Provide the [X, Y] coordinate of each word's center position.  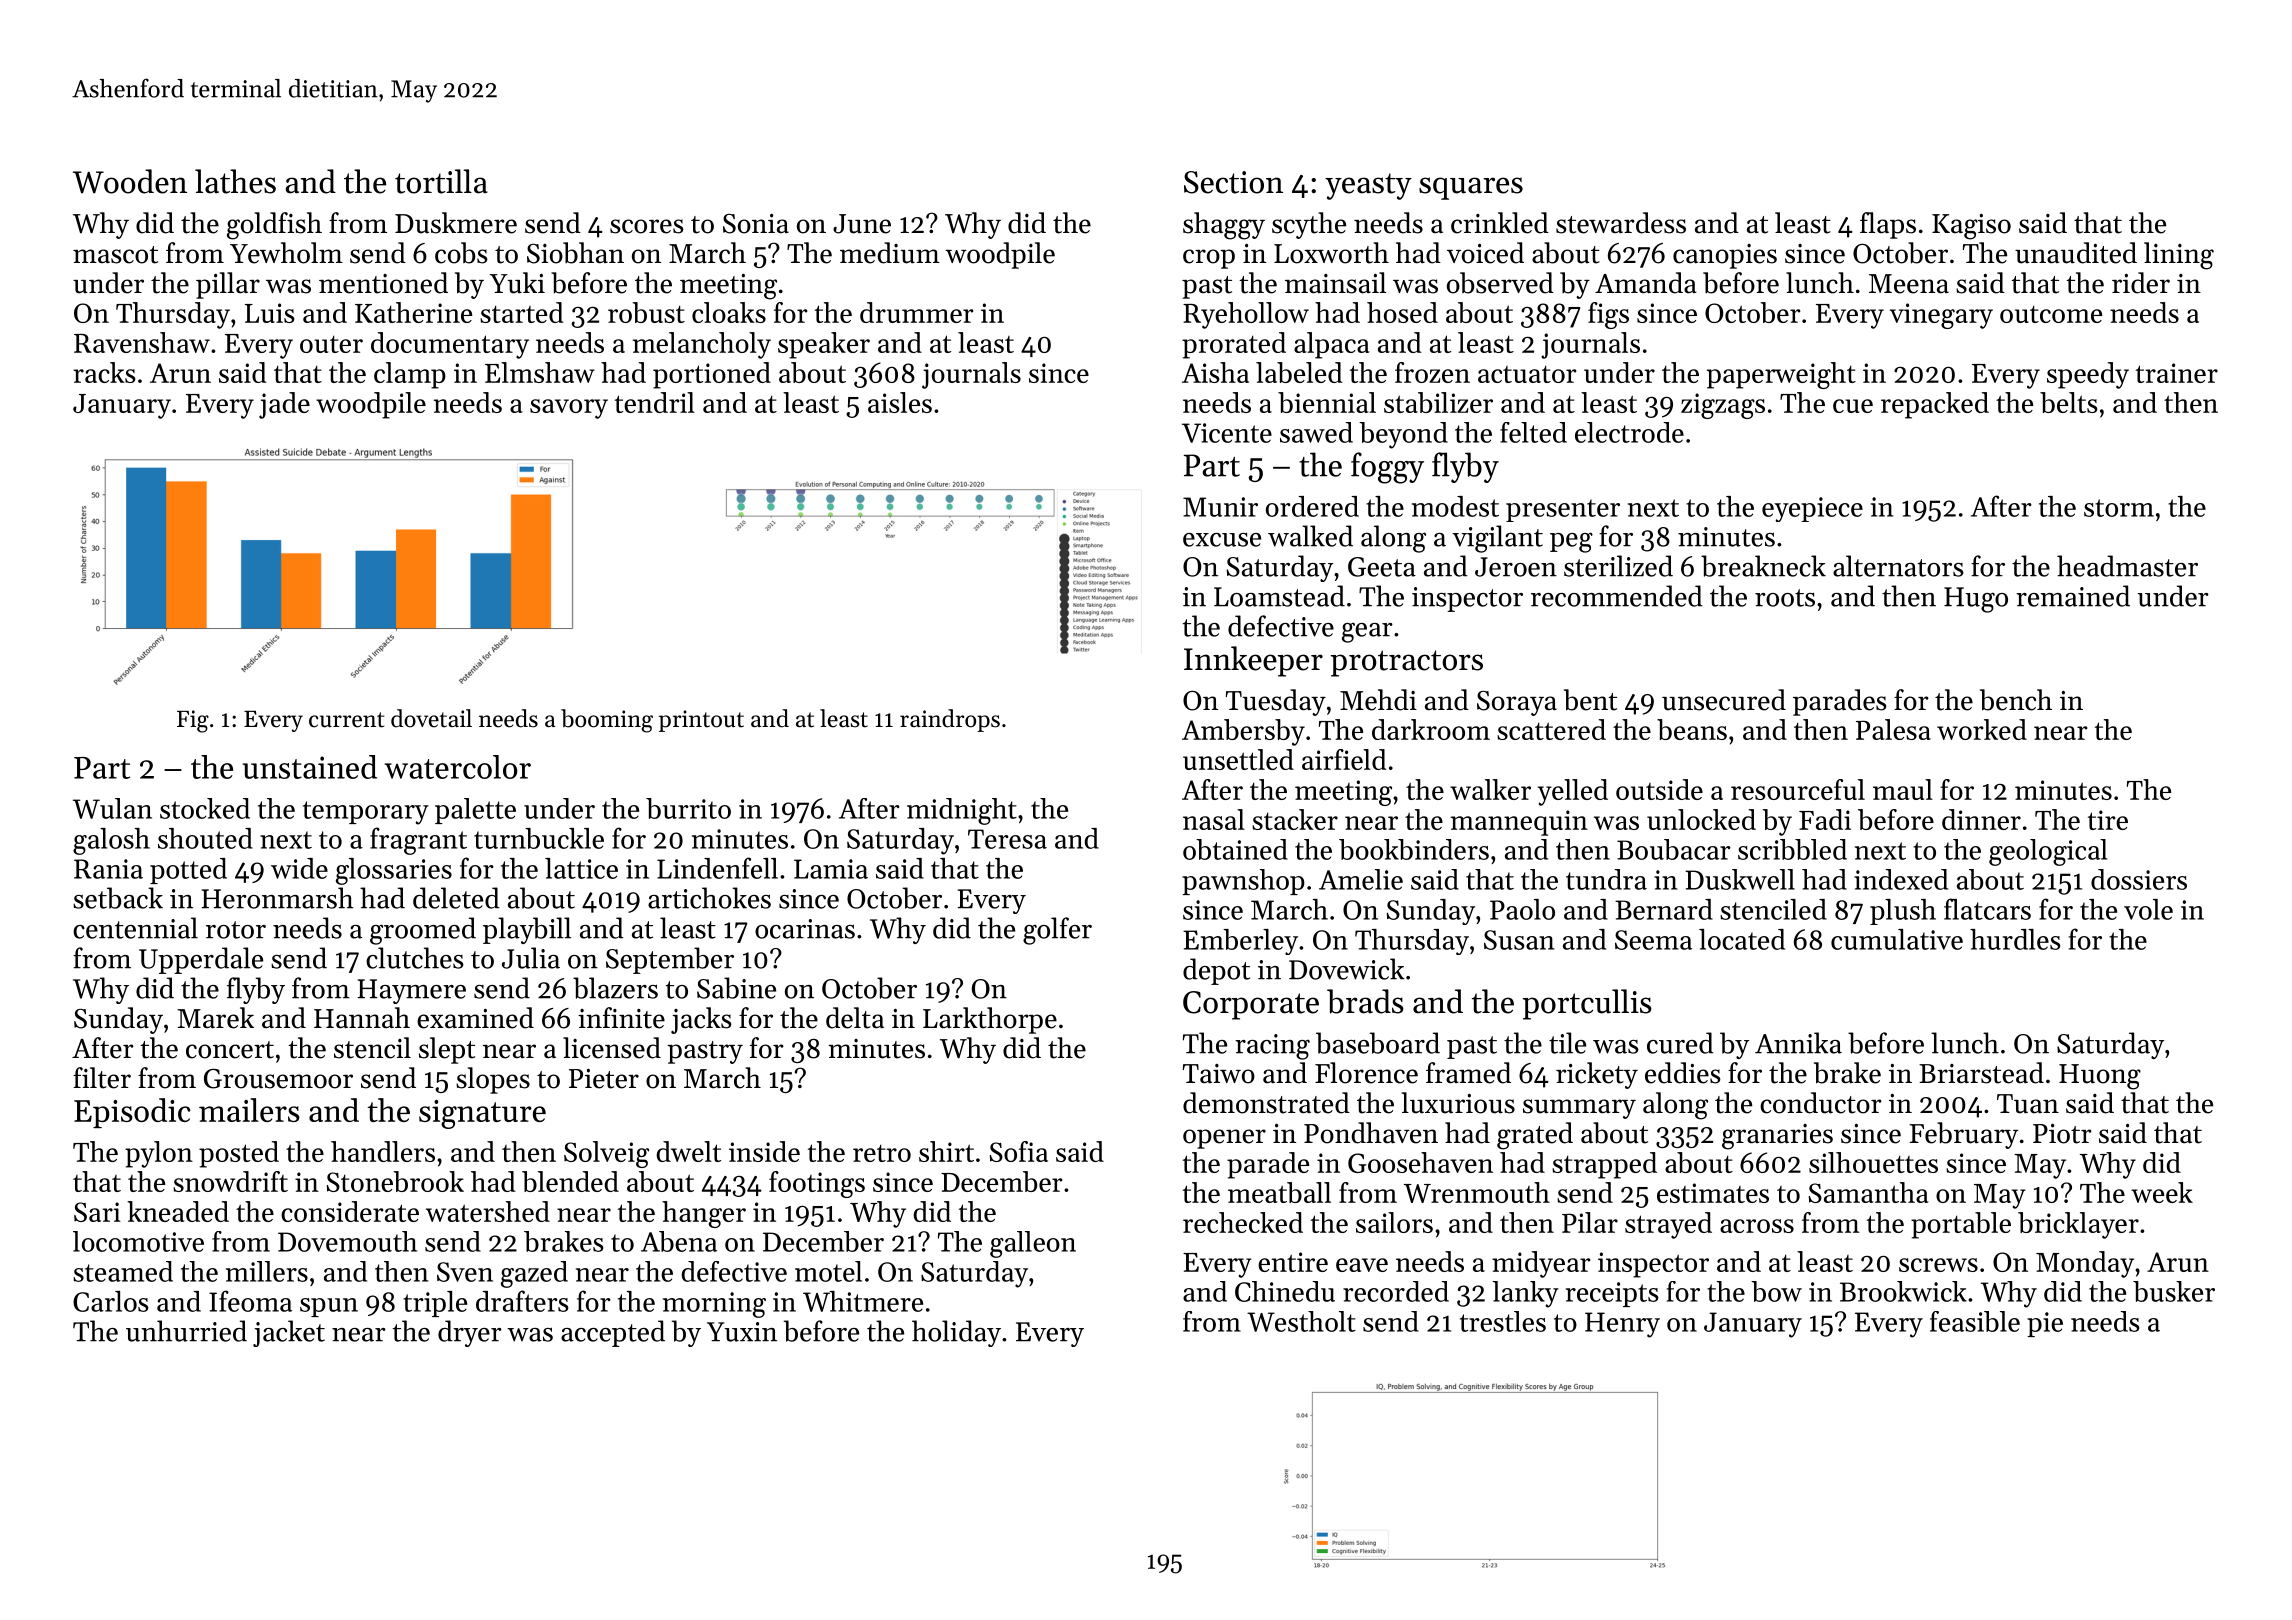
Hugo [1976, 600]
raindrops [950, 720]
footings [817, 1184]
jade [284, 405]
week [2162, 1192]
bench [2016, 700]
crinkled [1500, 223]
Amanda [1646, 283]
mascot [115, 255]
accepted [613, 1333]
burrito [688, 808]
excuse [1222, 540]
